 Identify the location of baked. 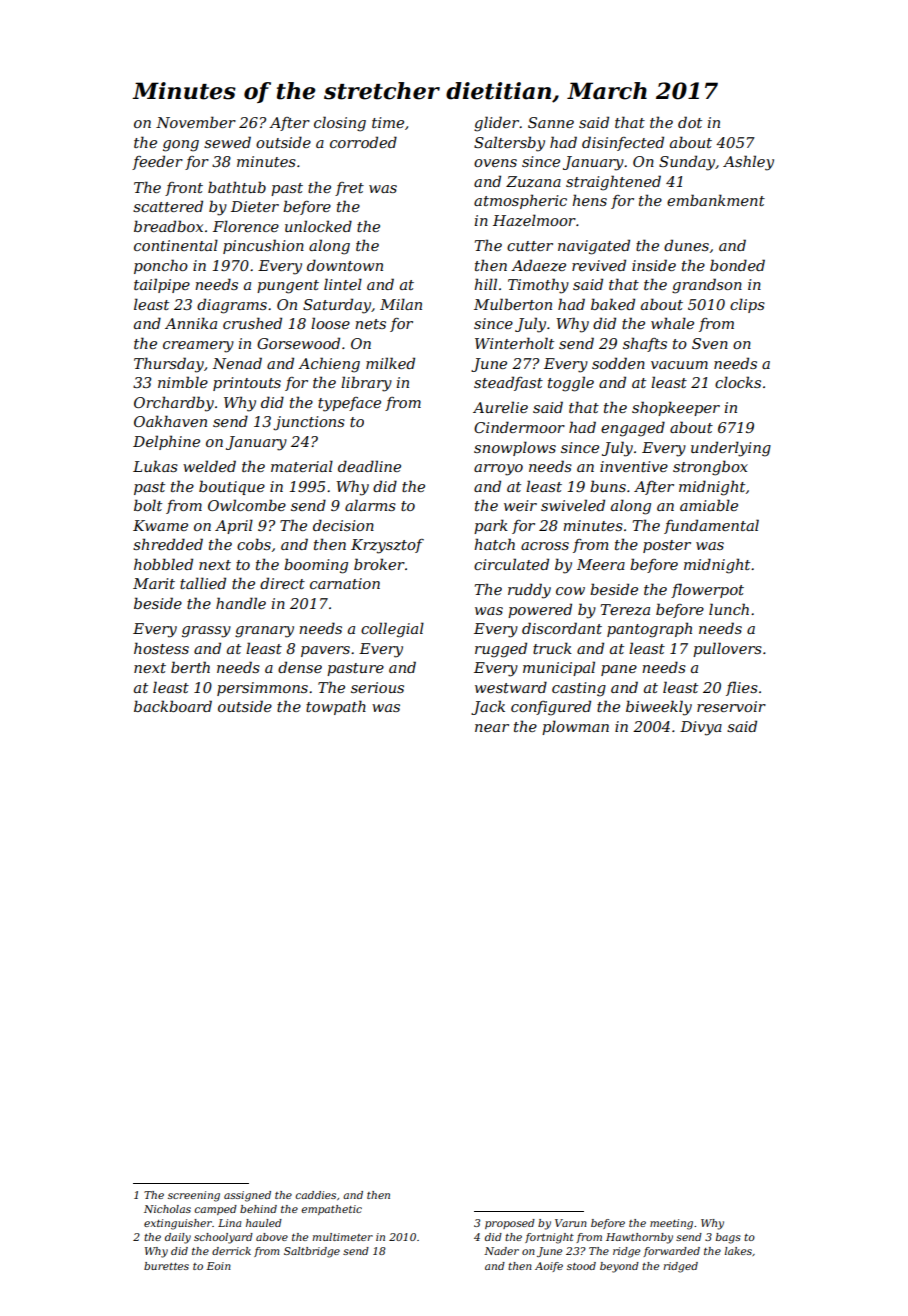
(613, 304).
